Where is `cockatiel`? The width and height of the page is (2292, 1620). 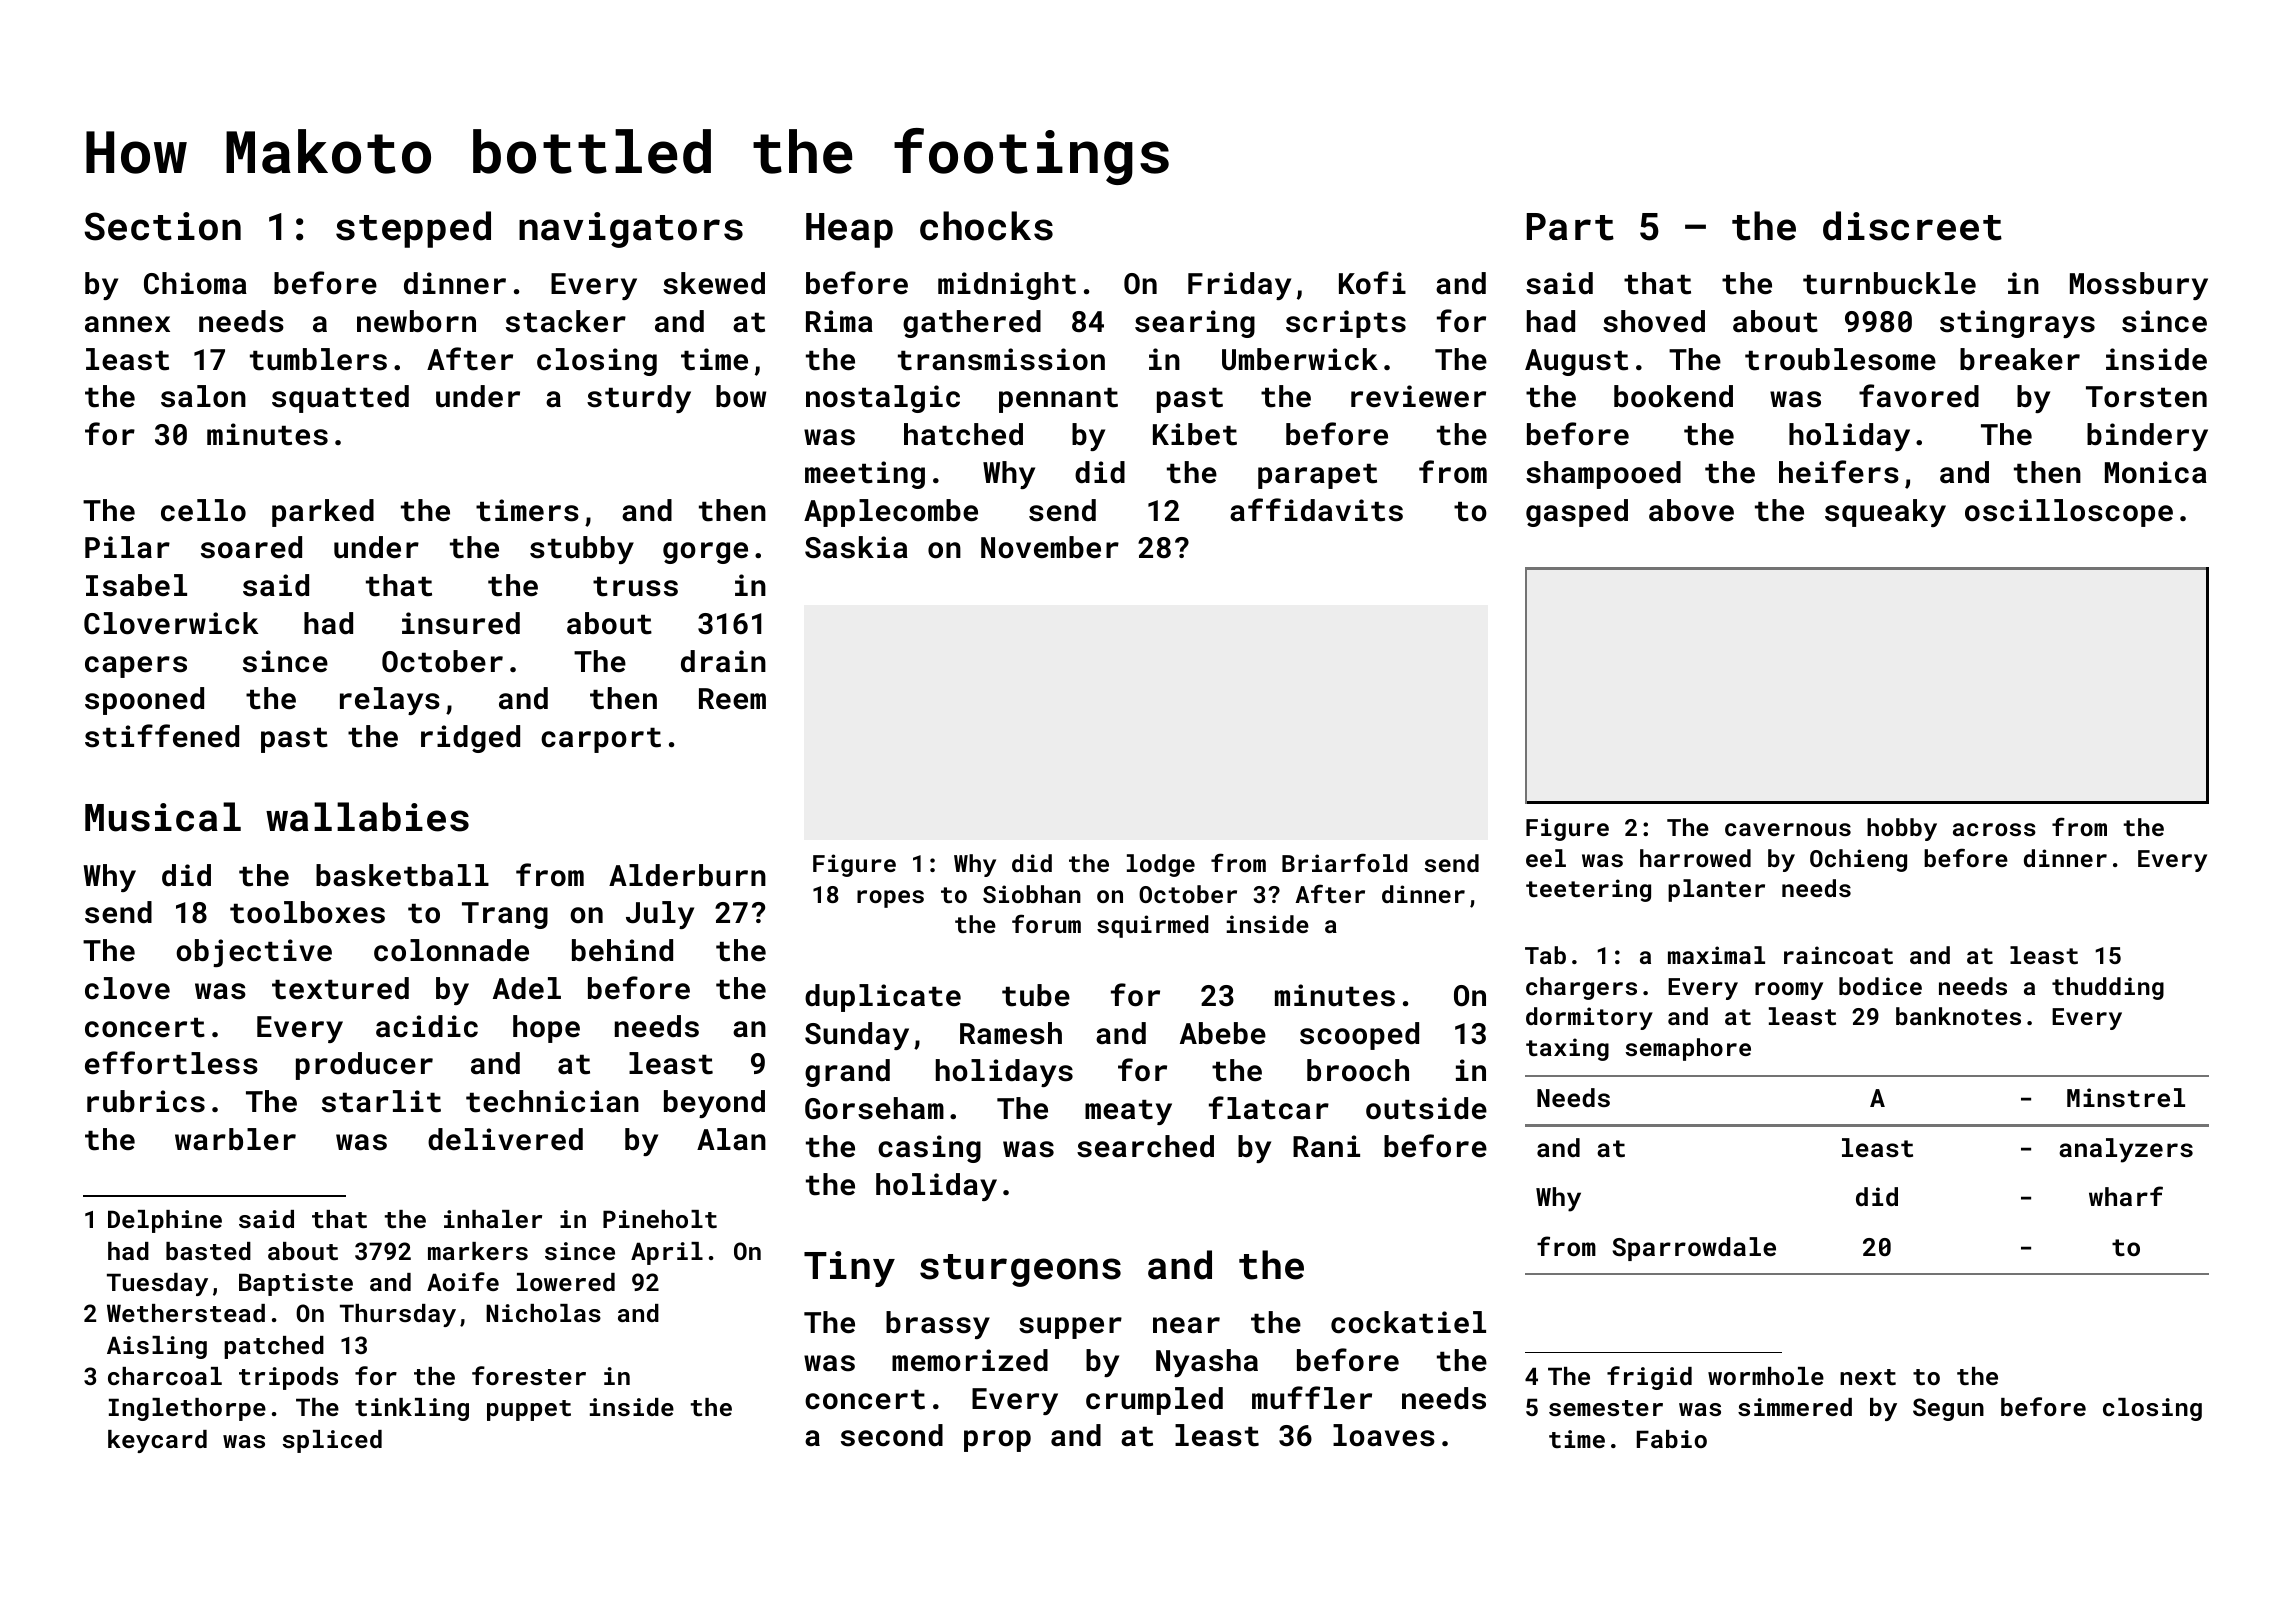
cockatiel is located at coordinates (1408, 1322).
